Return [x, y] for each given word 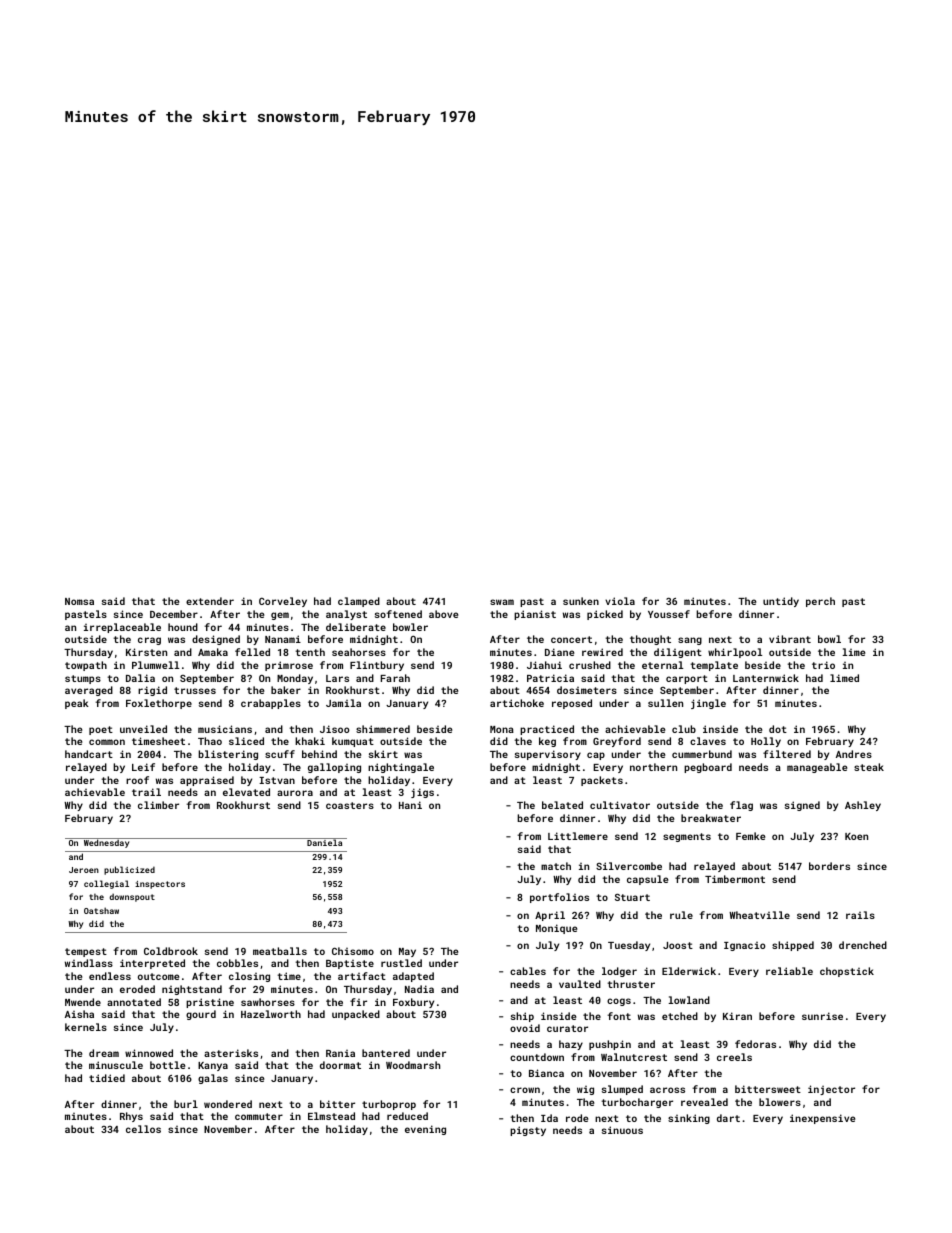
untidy [781, 602]
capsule [647, 880]
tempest [86, 952]
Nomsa [79, 601]
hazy [571, 1045]
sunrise [822, 1016]
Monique [556, 929]
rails [860, 915]
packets [602, 781]
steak [869, 767]
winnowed [149, 1053]
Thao [210, 741]
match [556, 866]
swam [502, 602]
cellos [143, 1129]
